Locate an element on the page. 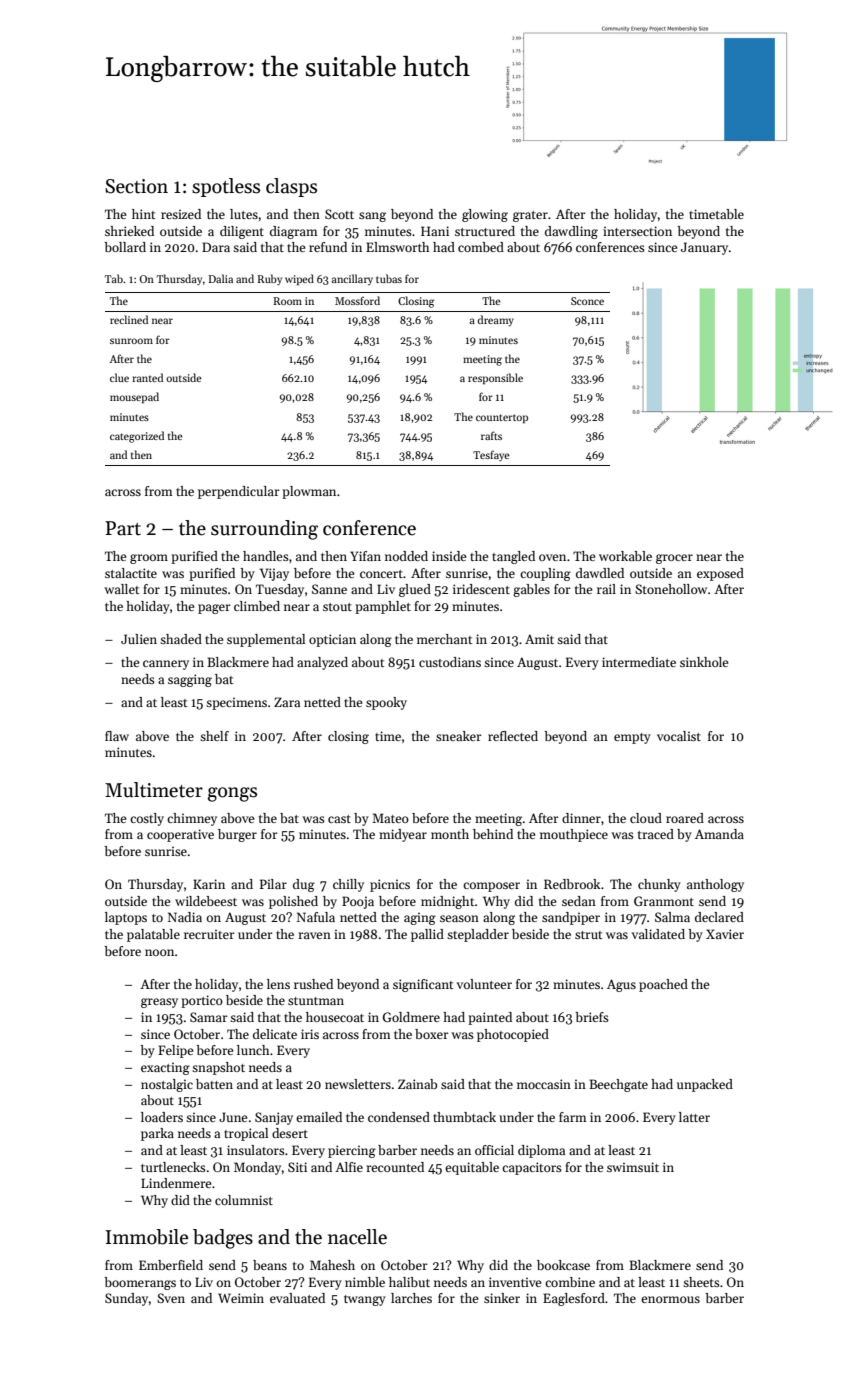  evaluated is located at coordinates (297, 1298).
